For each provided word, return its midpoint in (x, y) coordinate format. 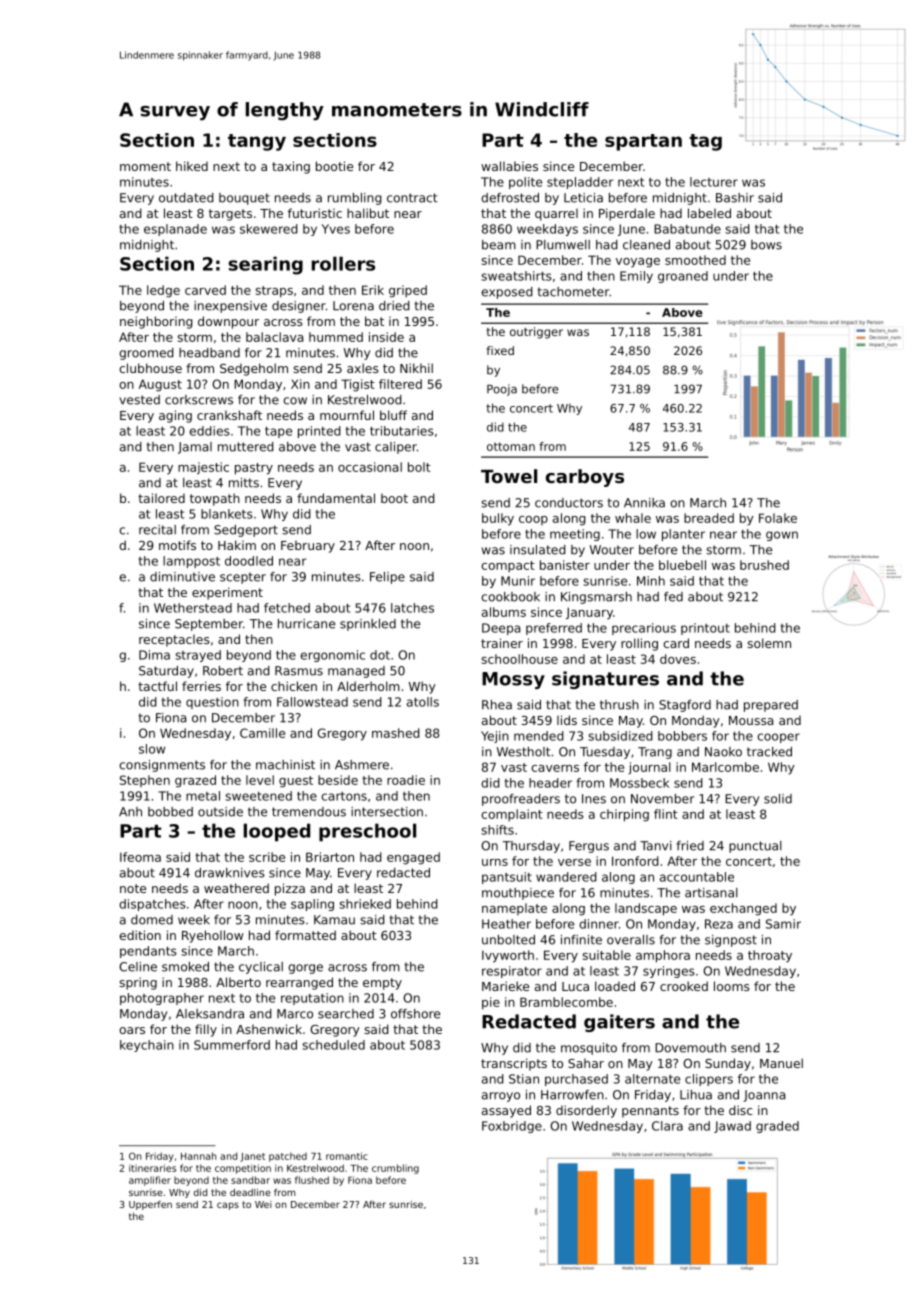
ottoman (511, 446)
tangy (257, 142)
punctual (755, 847)
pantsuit (507, 878)
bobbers (682, 736)
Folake (778, 518)
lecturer (714, 182)
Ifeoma (140, 857)
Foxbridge (512, 1127)
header (550, 783)
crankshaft (229, 415)
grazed (195, 781)
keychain (147, 1046)
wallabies (509, 166)
